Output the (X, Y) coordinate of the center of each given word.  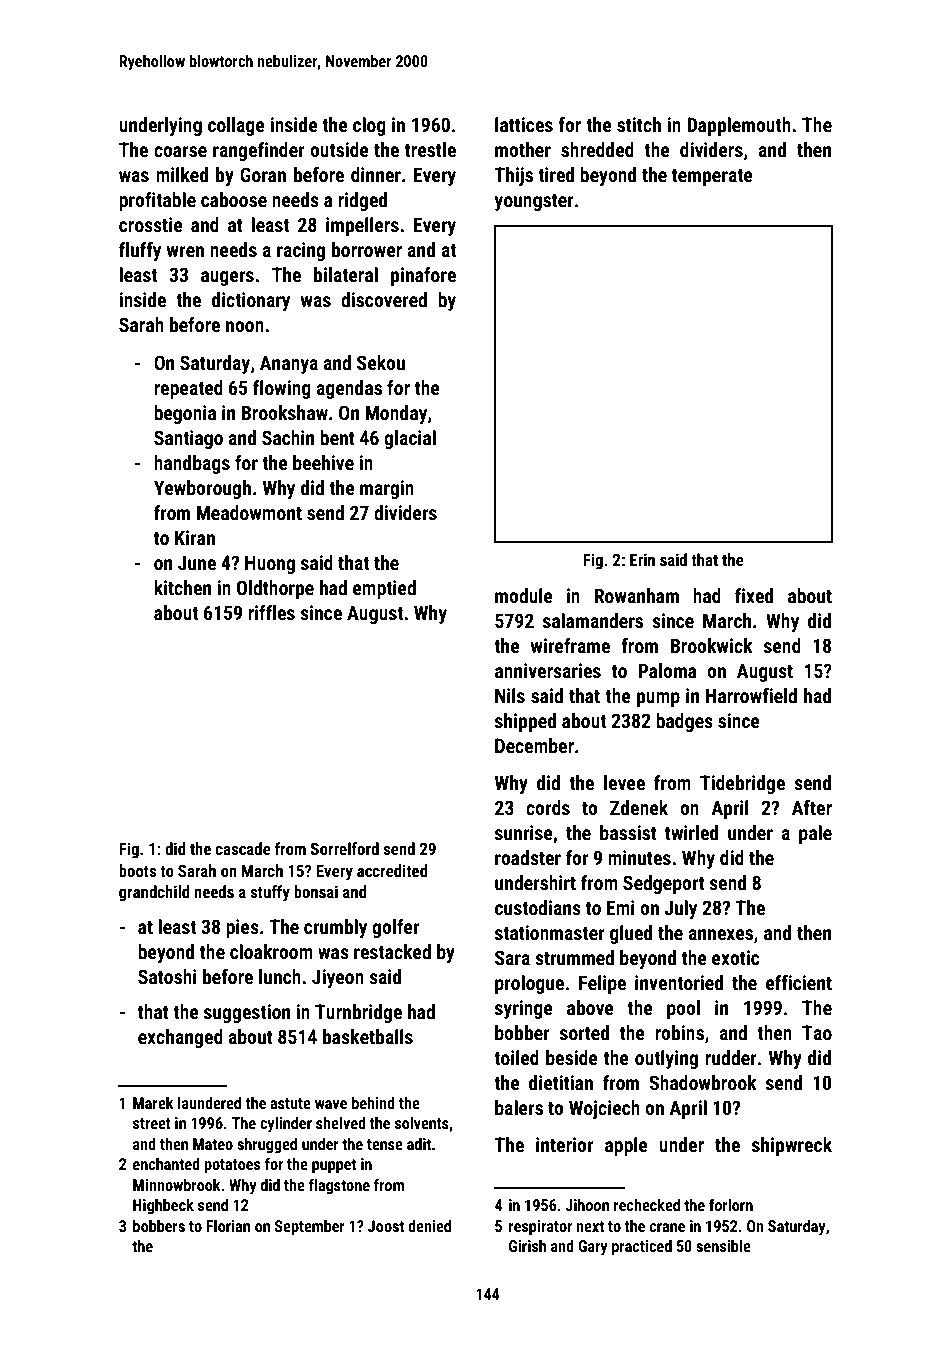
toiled (516, 1057)
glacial (410, 439)
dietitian (561, 1082)
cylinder (286, 1125)
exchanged (180, 1038)
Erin (642, 559)
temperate (712, 177)
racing (301, 251)
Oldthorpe (275, 589)
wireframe (570, 645)
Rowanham (636, 595)
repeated (188, 389)
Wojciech (604, 1109)
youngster (534, 202)
